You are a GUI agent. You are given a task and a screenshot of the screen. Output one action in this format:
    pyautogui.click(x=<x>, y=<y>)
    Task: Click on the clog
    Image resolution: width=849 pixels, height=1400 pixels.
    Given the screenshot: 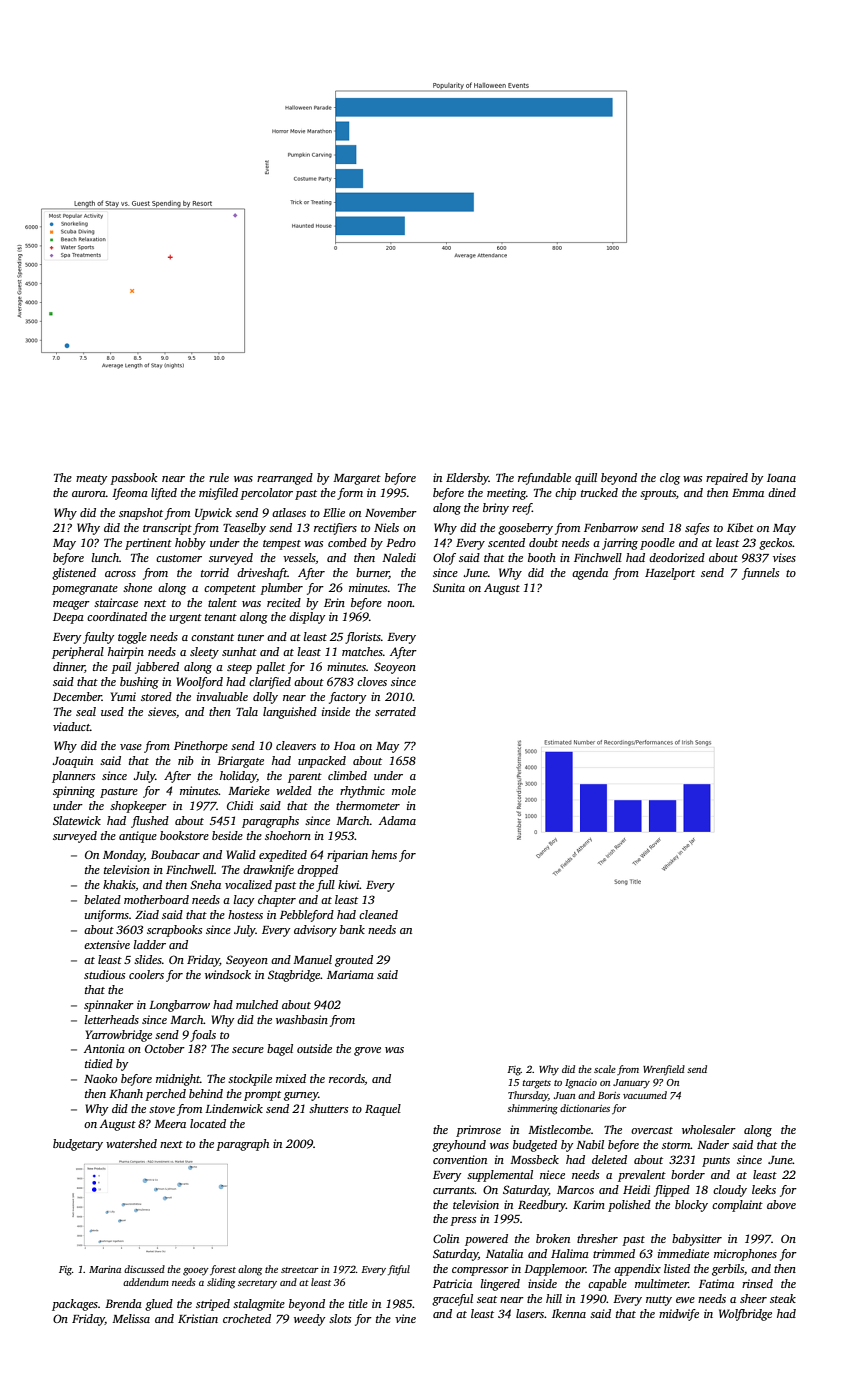 What is the action you would take?
    pyautogui.click(x=670, y=479)
